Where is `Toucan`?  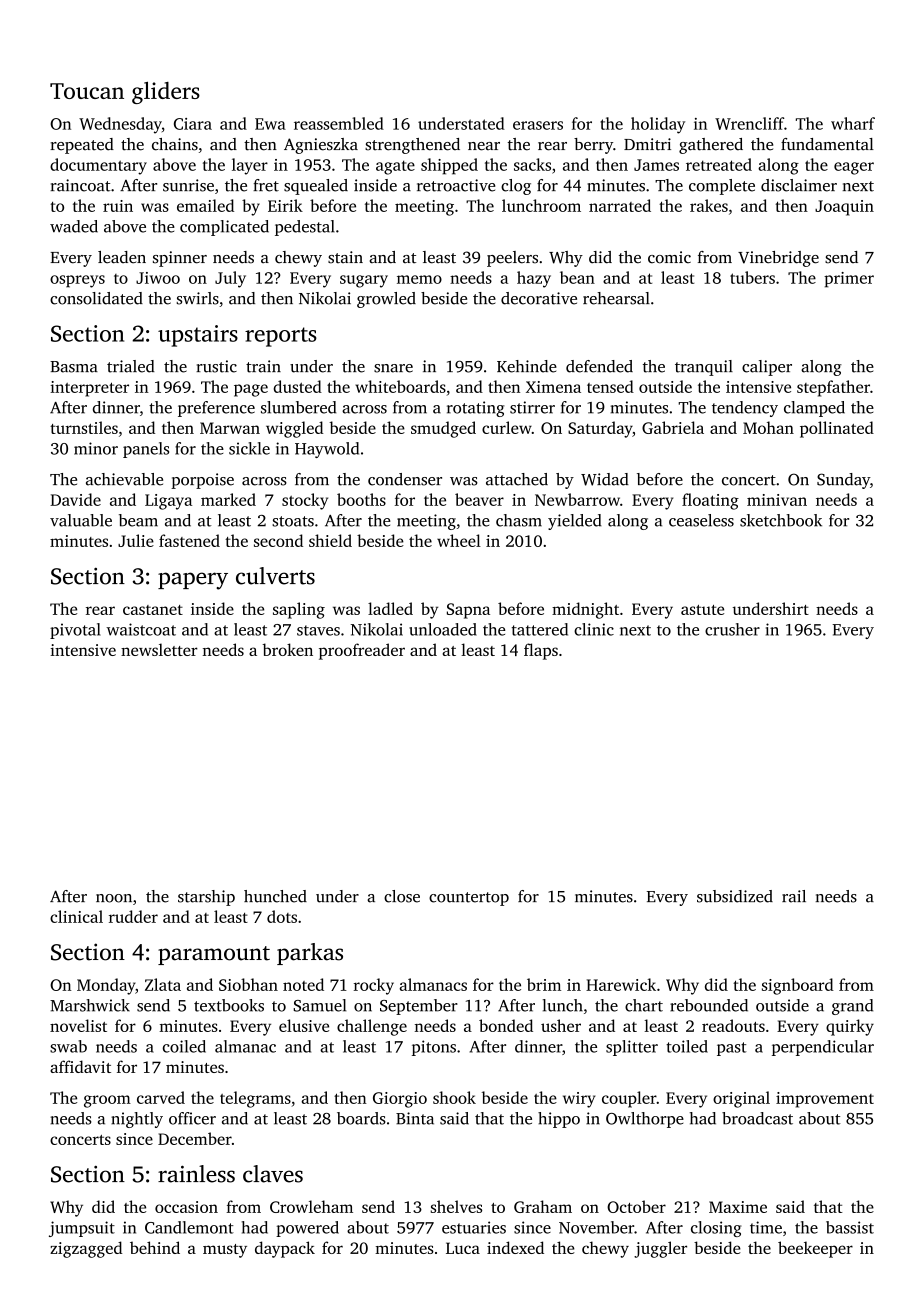 Toucan is located at coordinates (87, 91).
